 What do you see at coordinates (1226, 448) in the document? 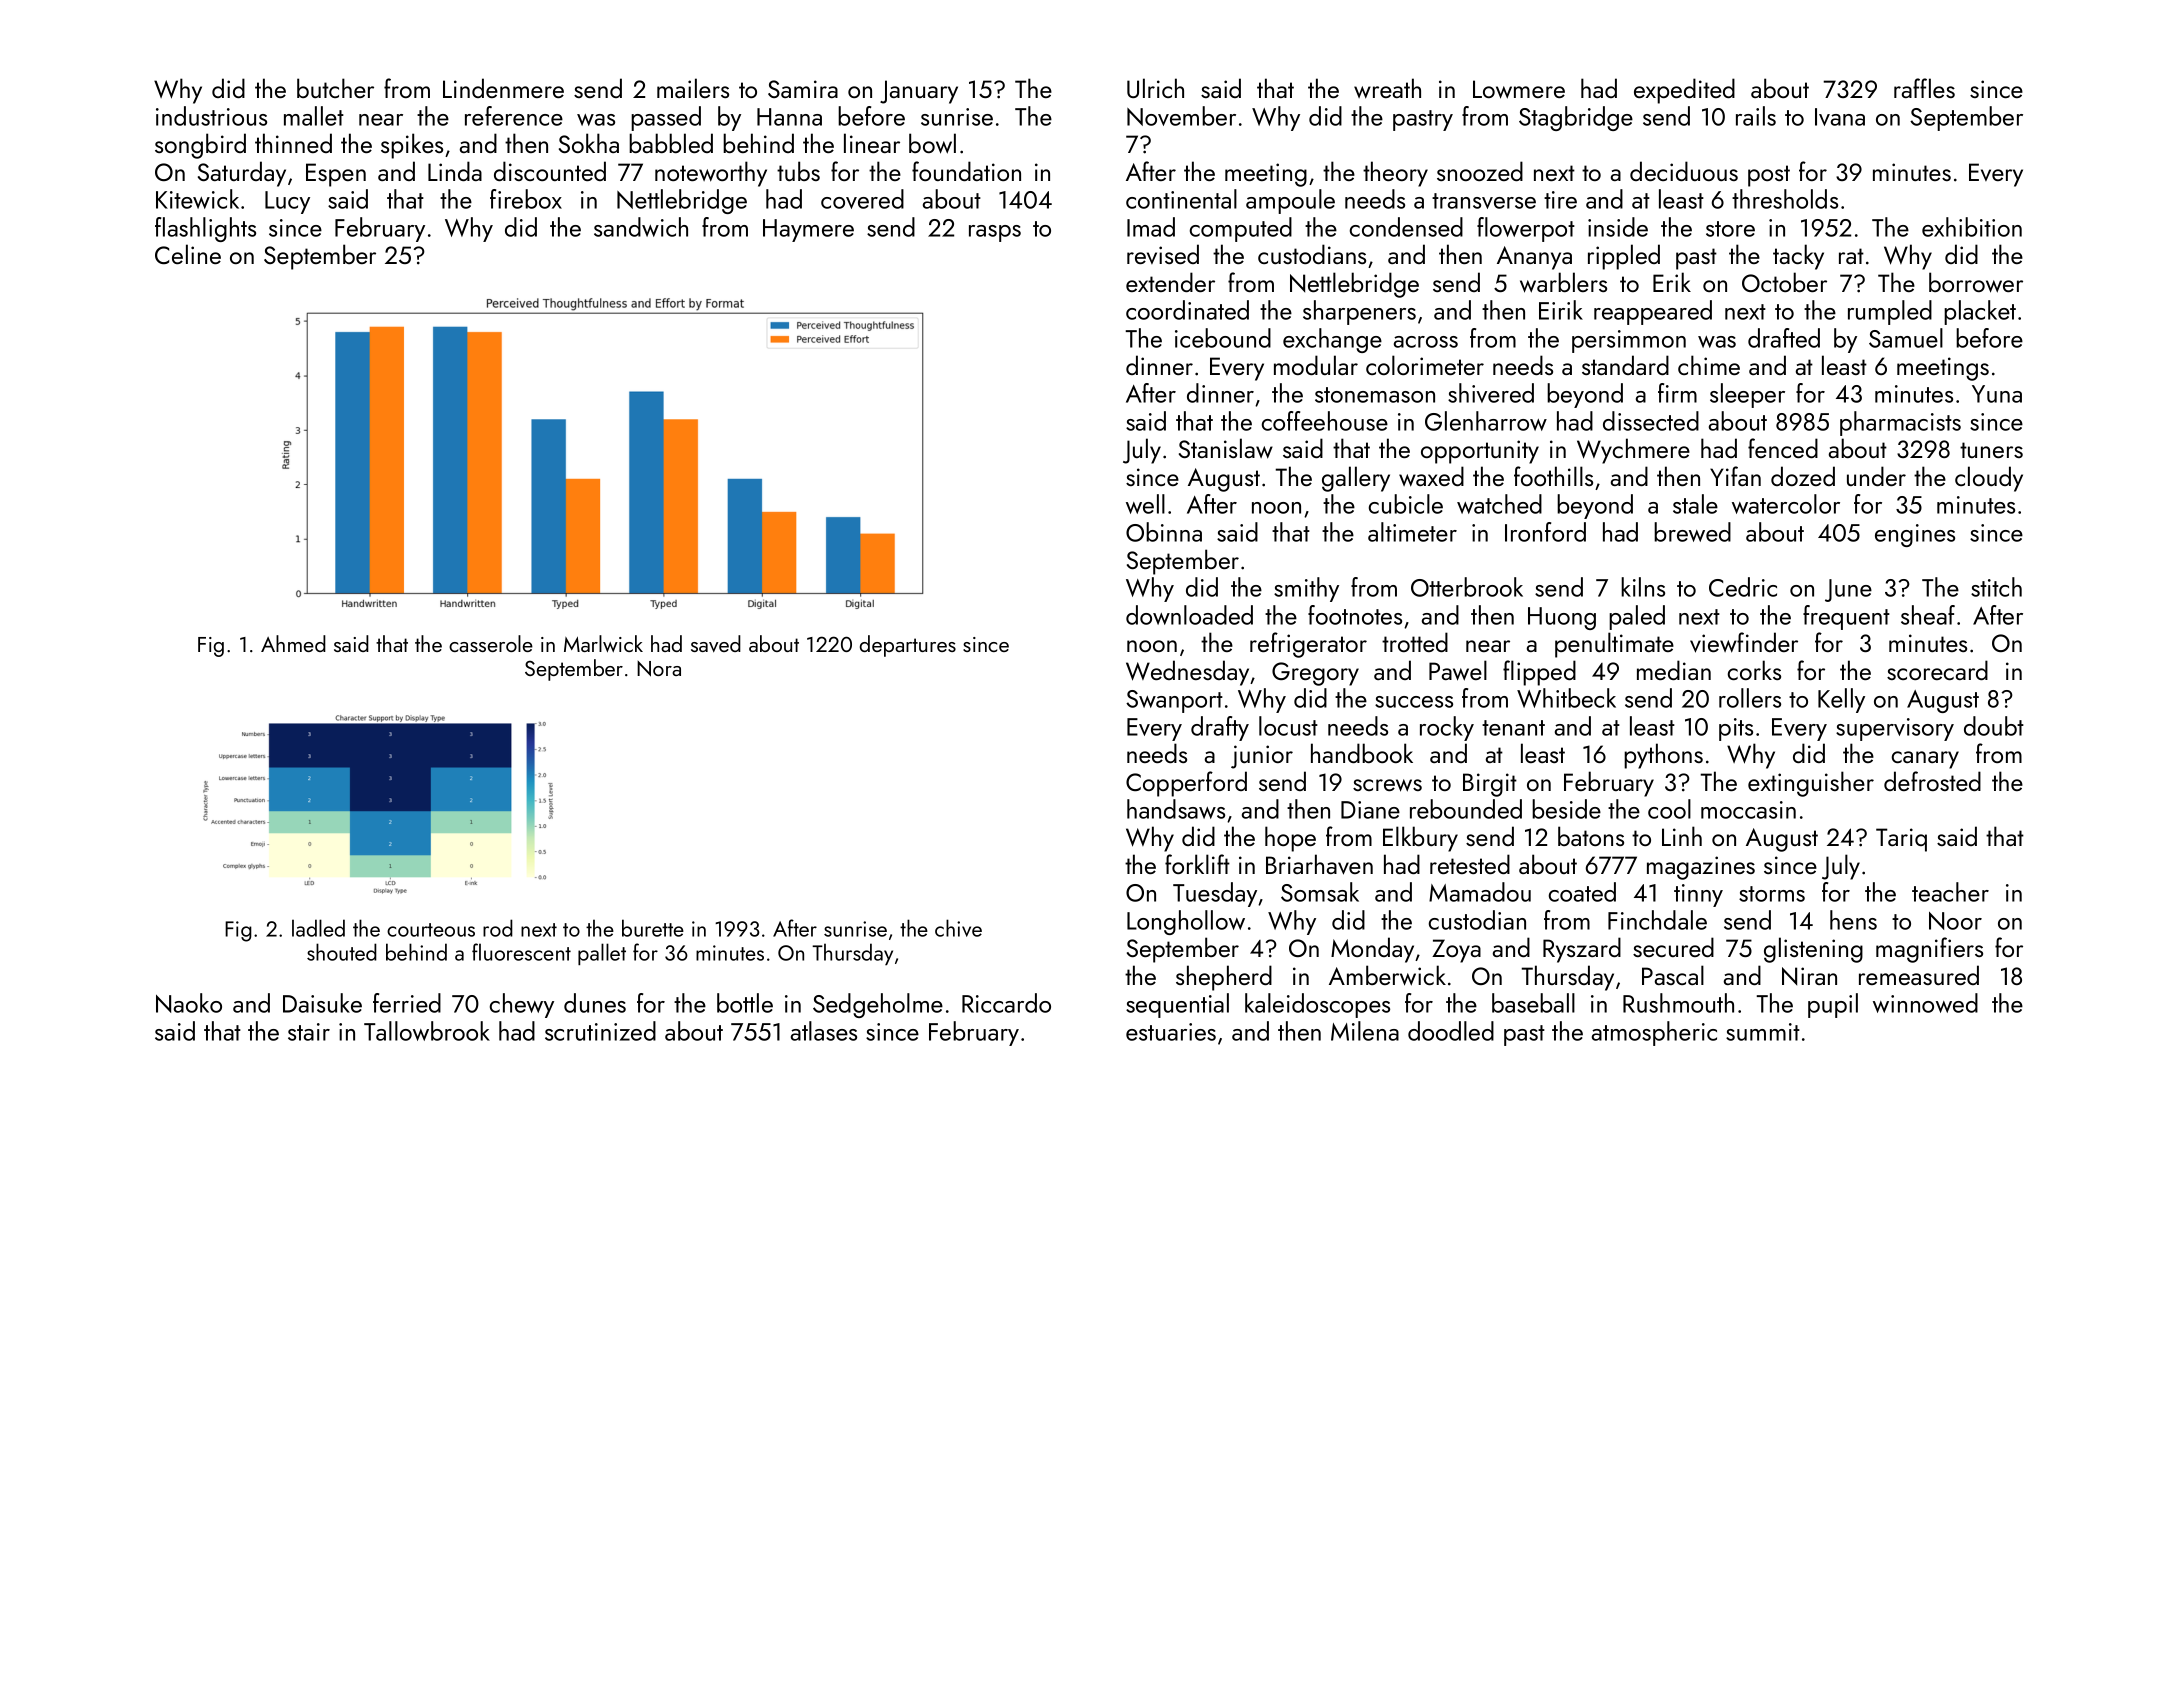
I see `Stanislaw` at bounding box center [1226, 448].
